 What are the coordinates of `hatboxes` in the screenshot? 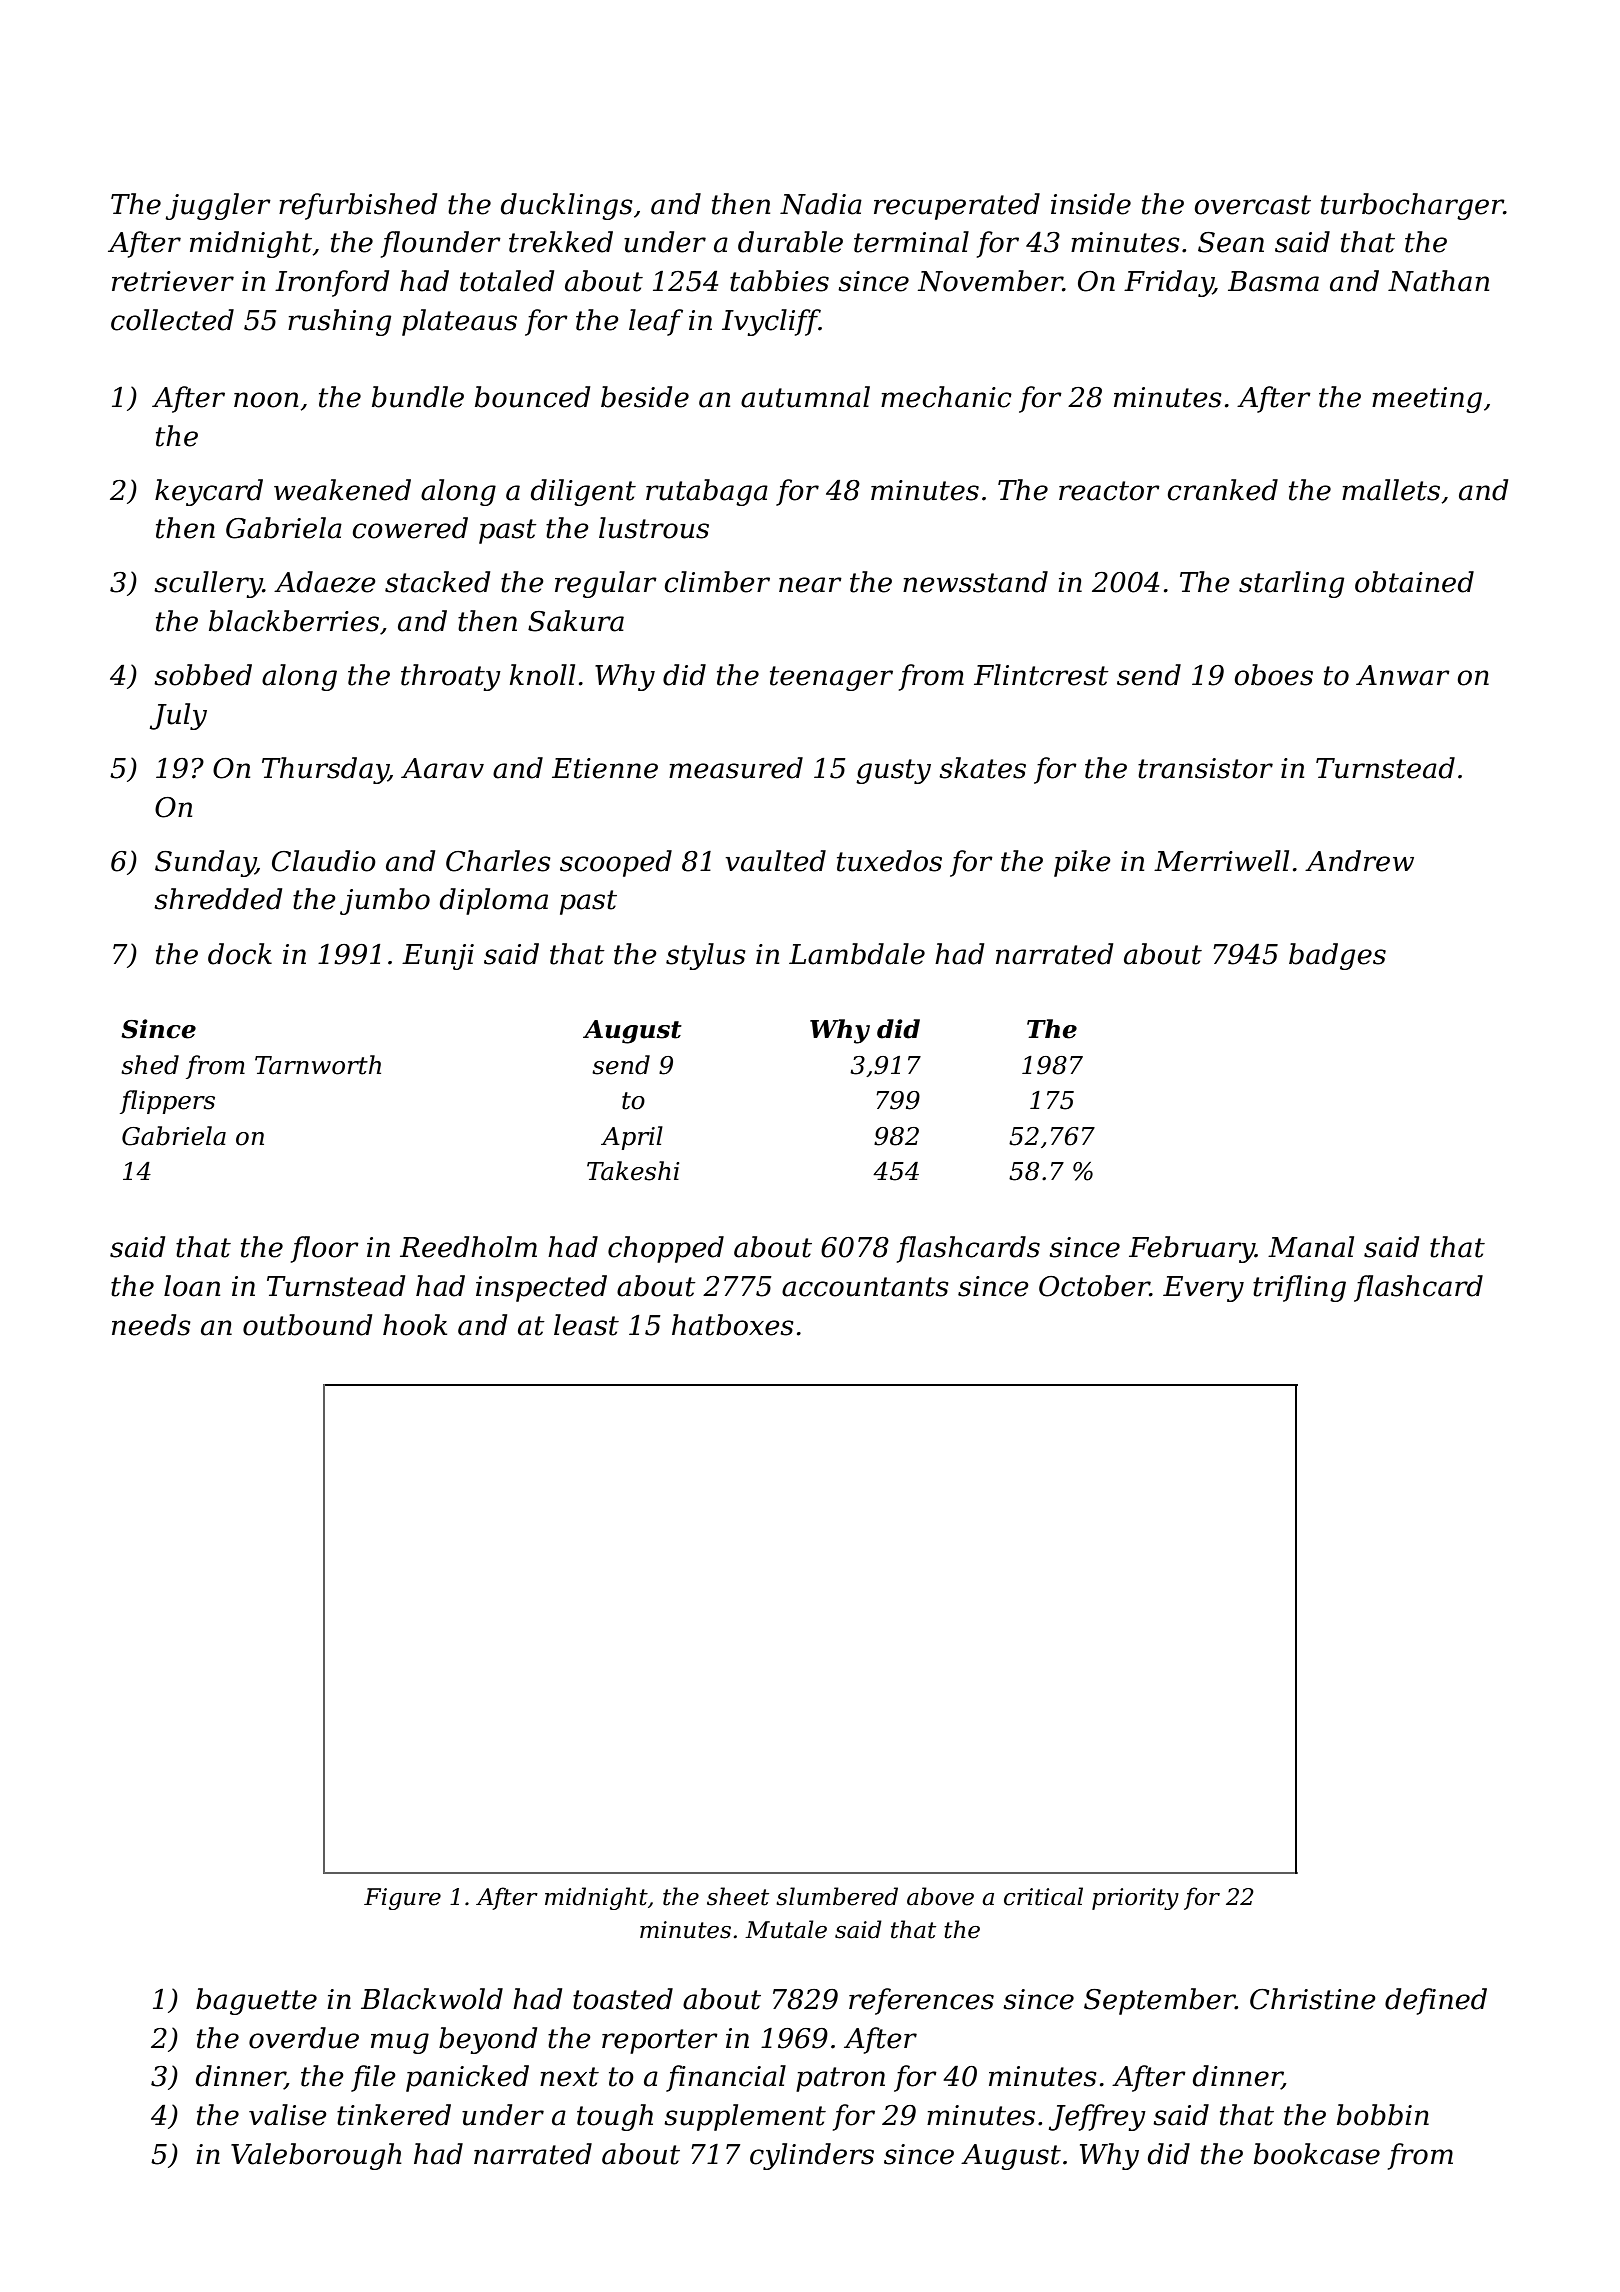 It's located at (733, 1325).
